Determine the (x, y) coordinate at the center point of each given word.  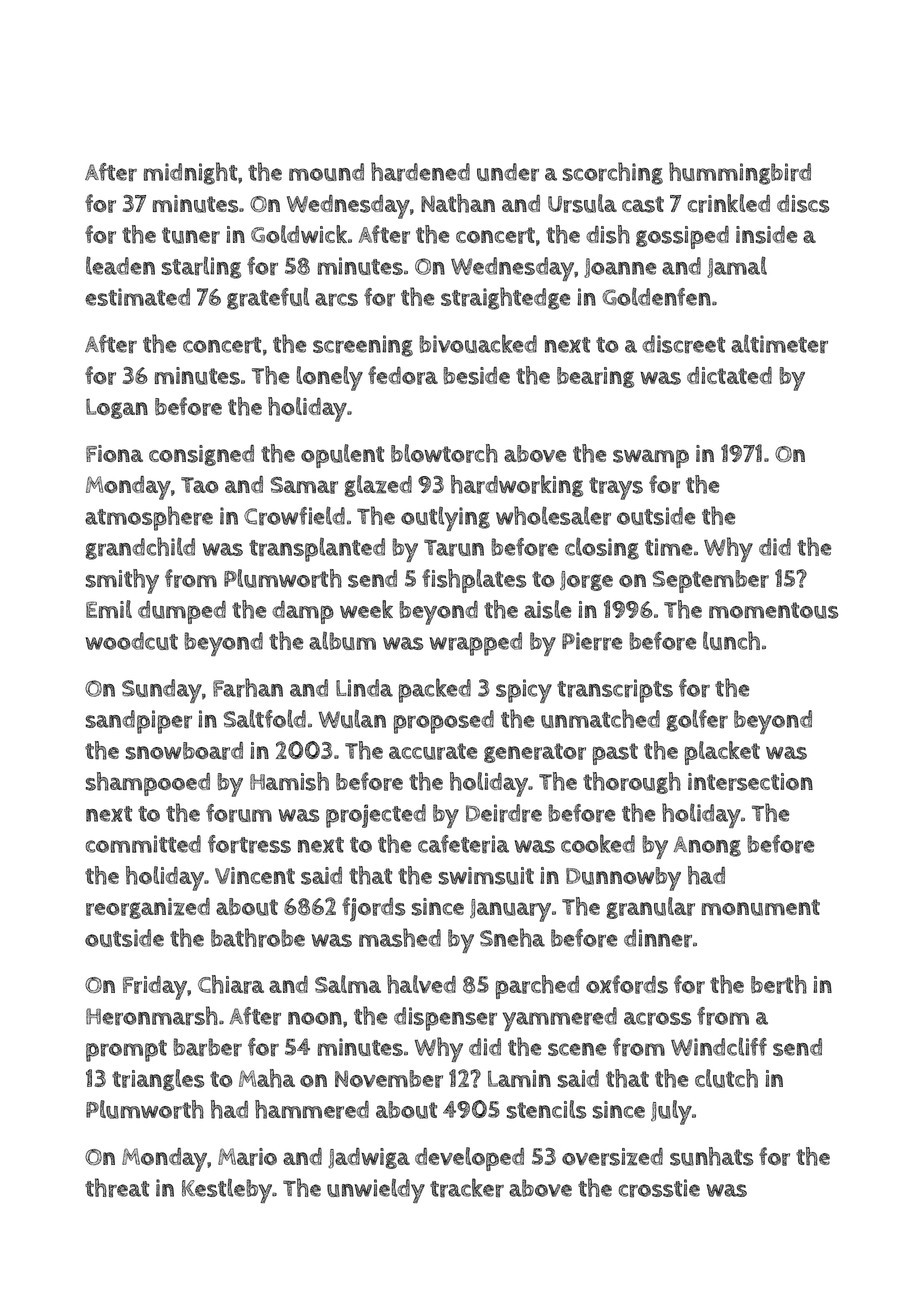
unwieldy (376, 1190)
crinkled (729, 203)
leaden (120, 265)
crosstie (659, 1188)
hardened (420, 172)
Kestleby (227, 1190)
